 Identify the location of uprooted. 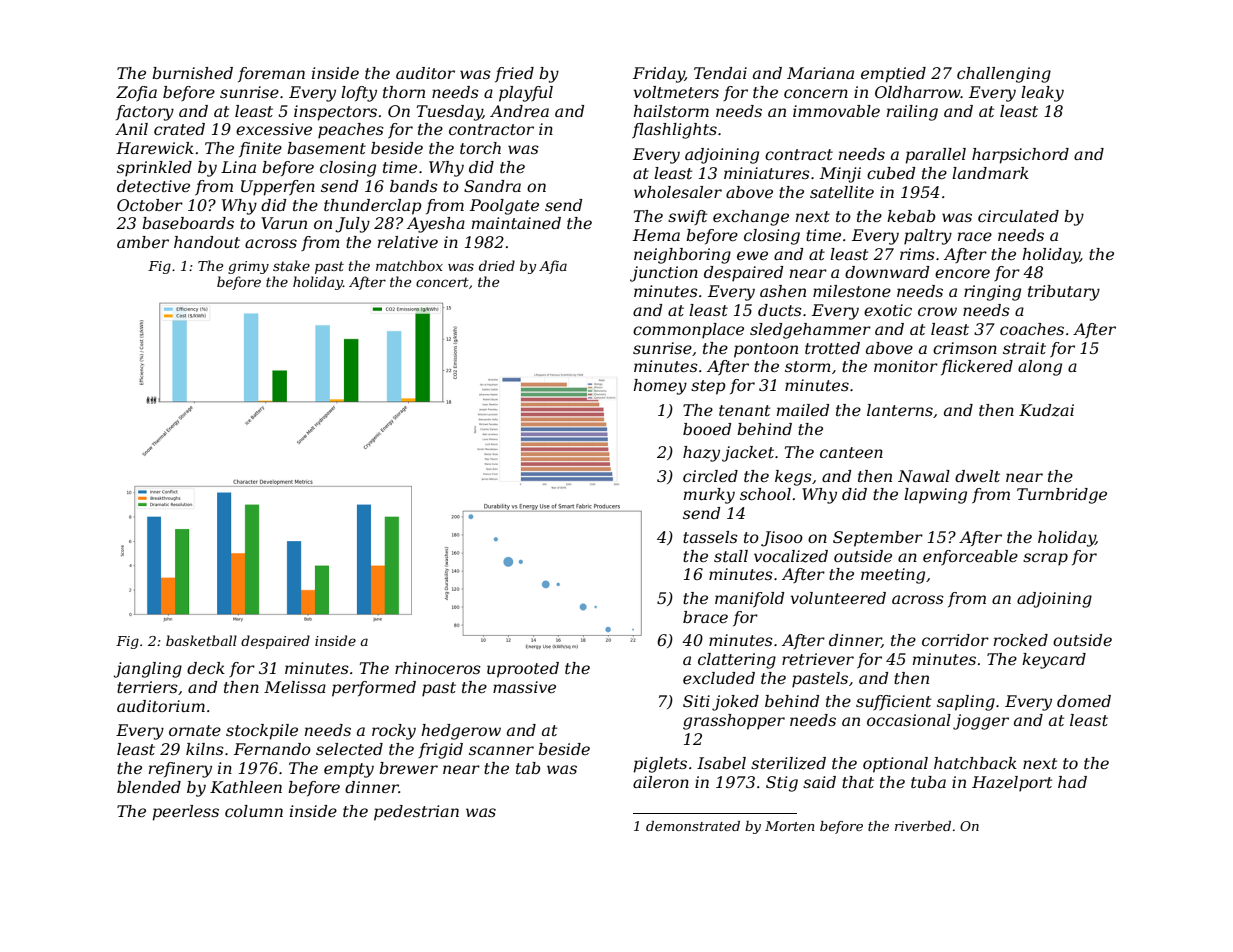
(523, 670).
